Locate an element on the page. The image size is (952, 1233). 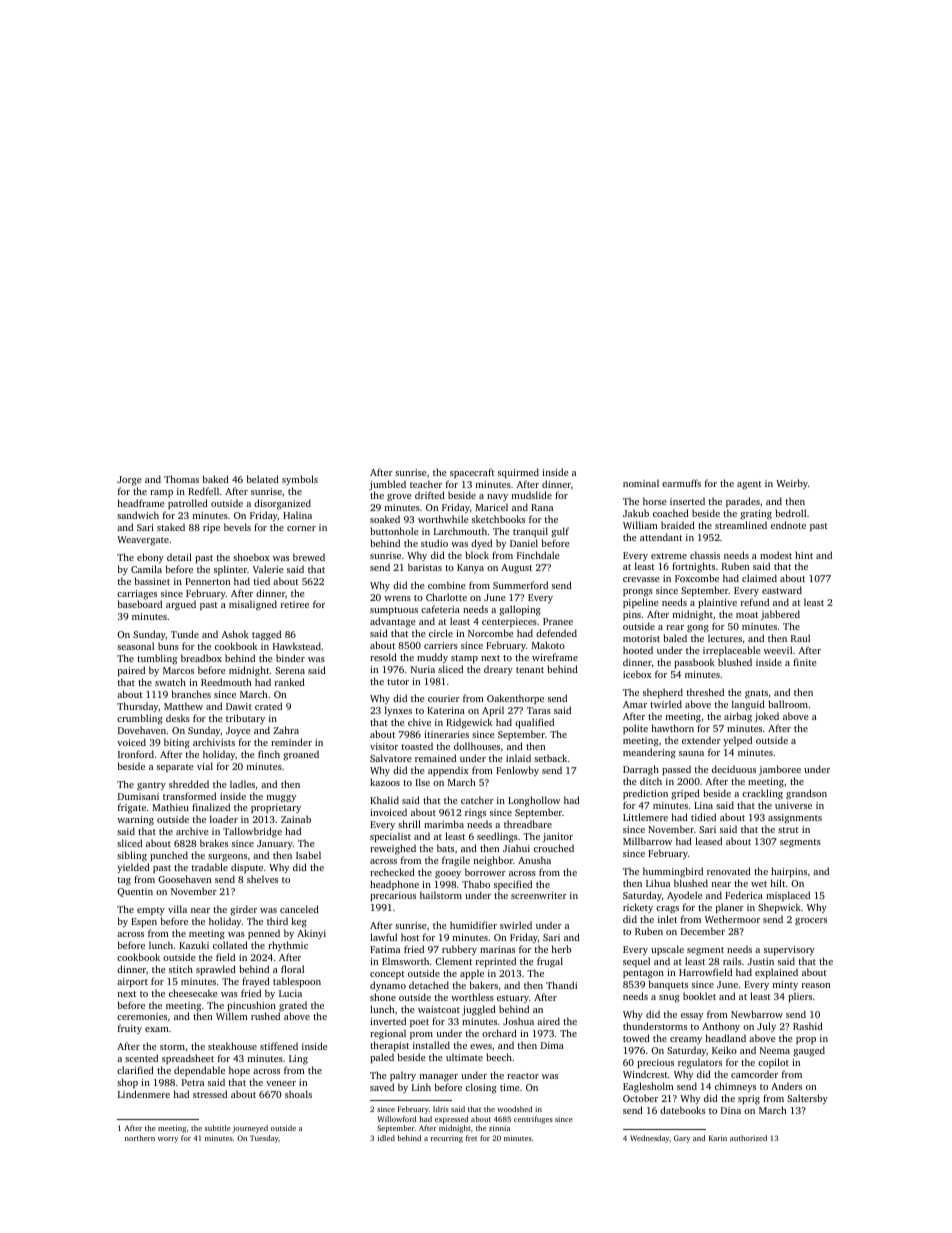
fortnights is located at coordinates (693, 567).
